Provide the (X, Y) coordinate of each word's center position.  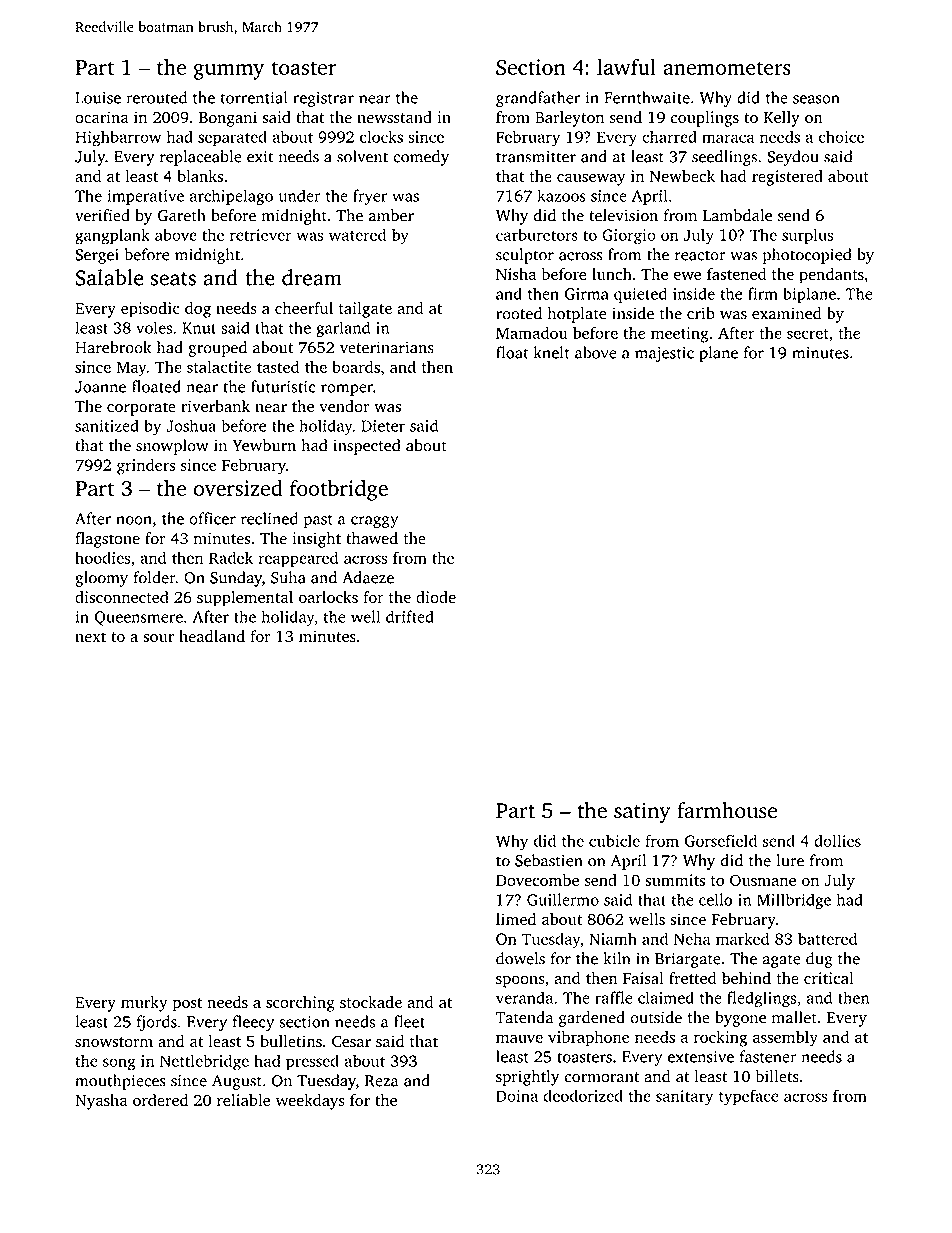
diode (436, 597)
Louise (98, 98)
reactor (700, 255)
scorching (300, 1004)
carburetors (537, 234)
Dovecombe (537, 880)
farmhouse (727, 810)
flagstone (107, 540)
